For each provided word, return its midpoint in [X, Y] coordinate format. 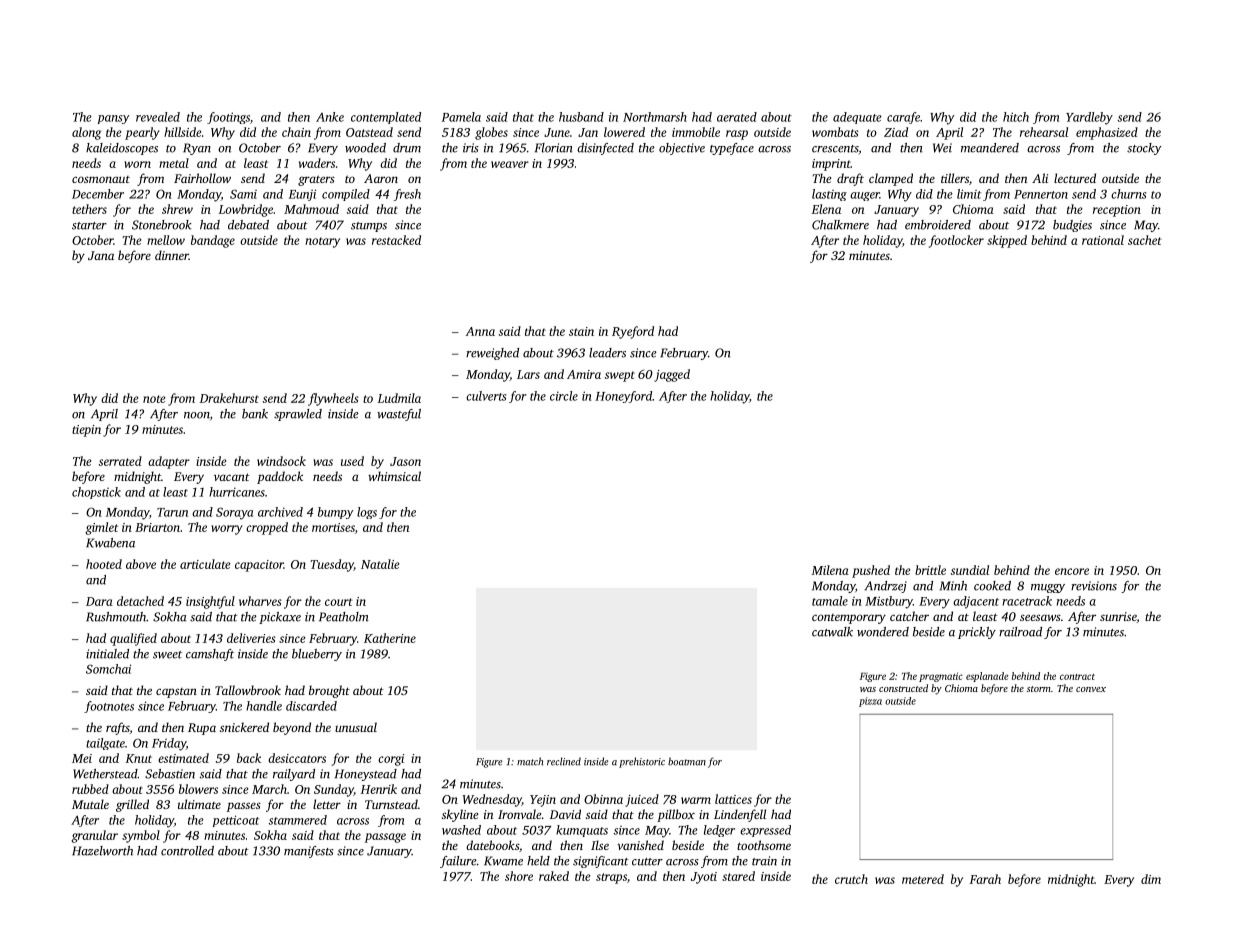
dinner [172, 255]
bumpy [335, 513]
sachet [1145, 240]
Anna [480, 331]
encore [1072, 571]
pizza [870, 702]
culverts [486, 396]
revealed [158, 117]
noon [197, 415]
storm [1039, 689]
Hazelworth [102, 851]
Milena [830, 570]
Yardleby [1089, 118]
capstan [176, 693]
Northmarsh [655, 117]
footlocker [956, 241]
